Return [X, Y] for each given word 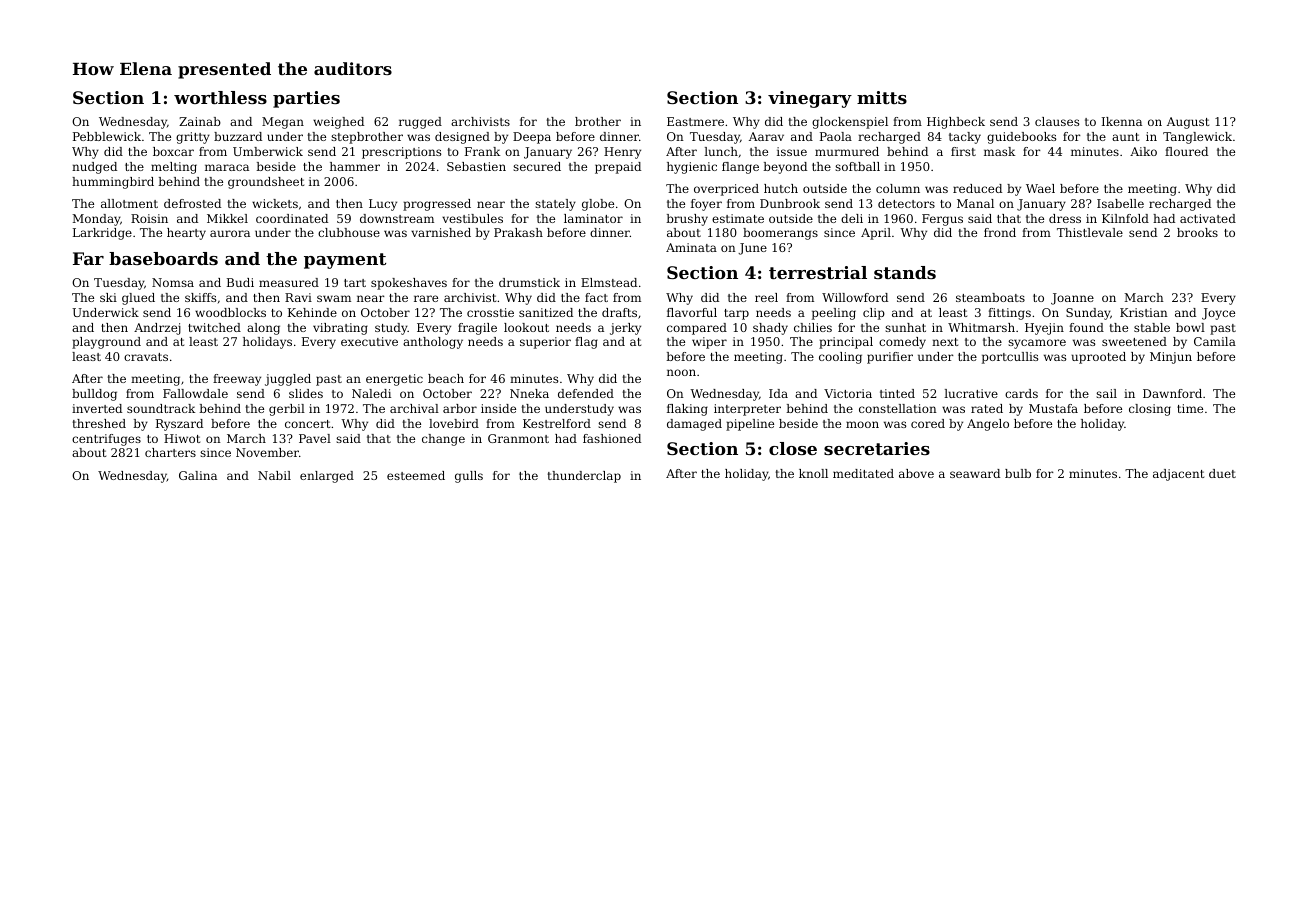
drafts [619, 312]
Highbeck [956, 123]
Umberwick [268, 151]
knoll [813, 473]
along [263, 329]
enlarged [327, 477]
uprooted [1098, 358]
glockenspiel [850, 123]
